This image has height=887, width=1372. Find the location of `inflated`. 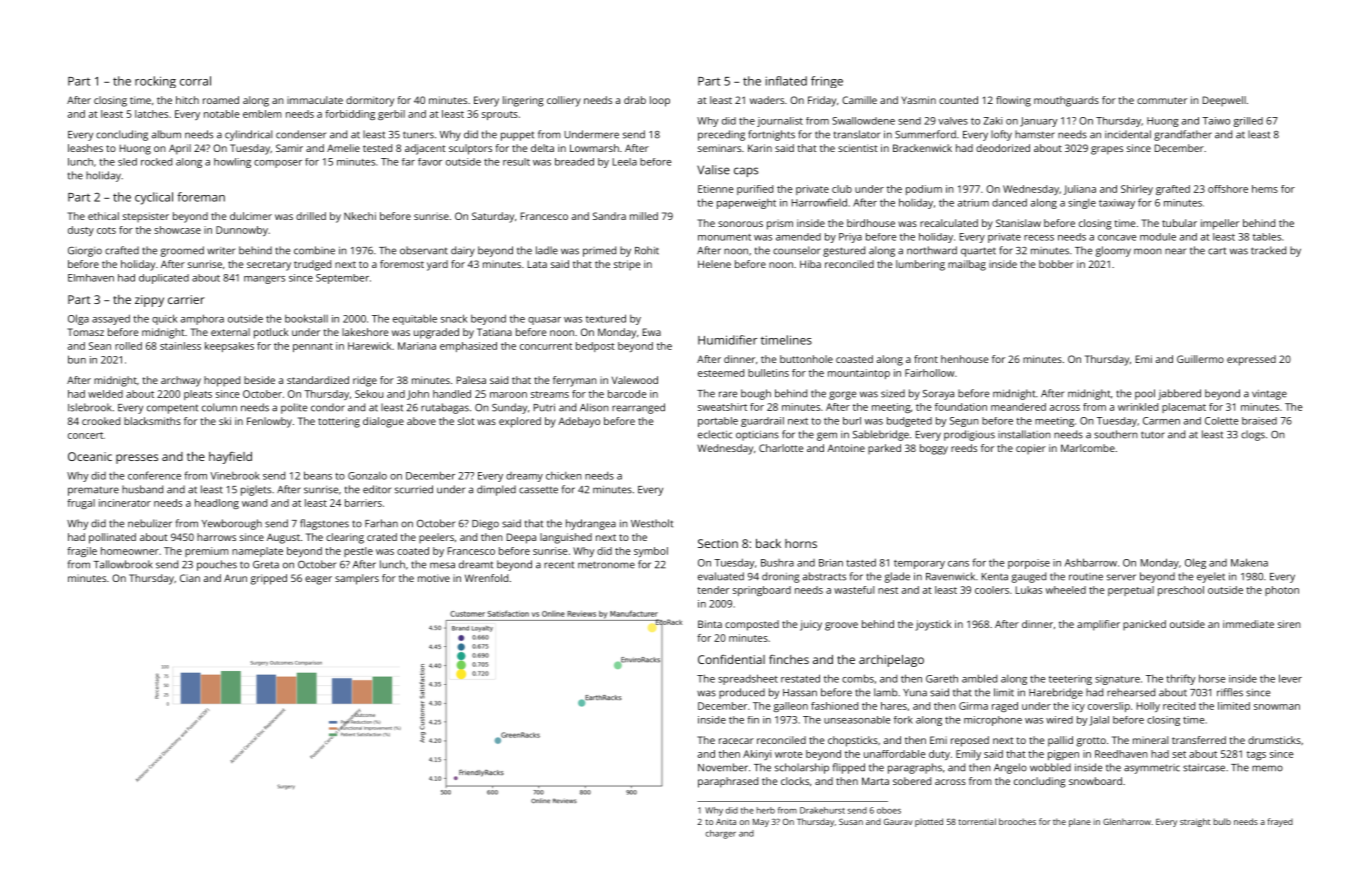

inflated is located at coordinates (786, 81).
